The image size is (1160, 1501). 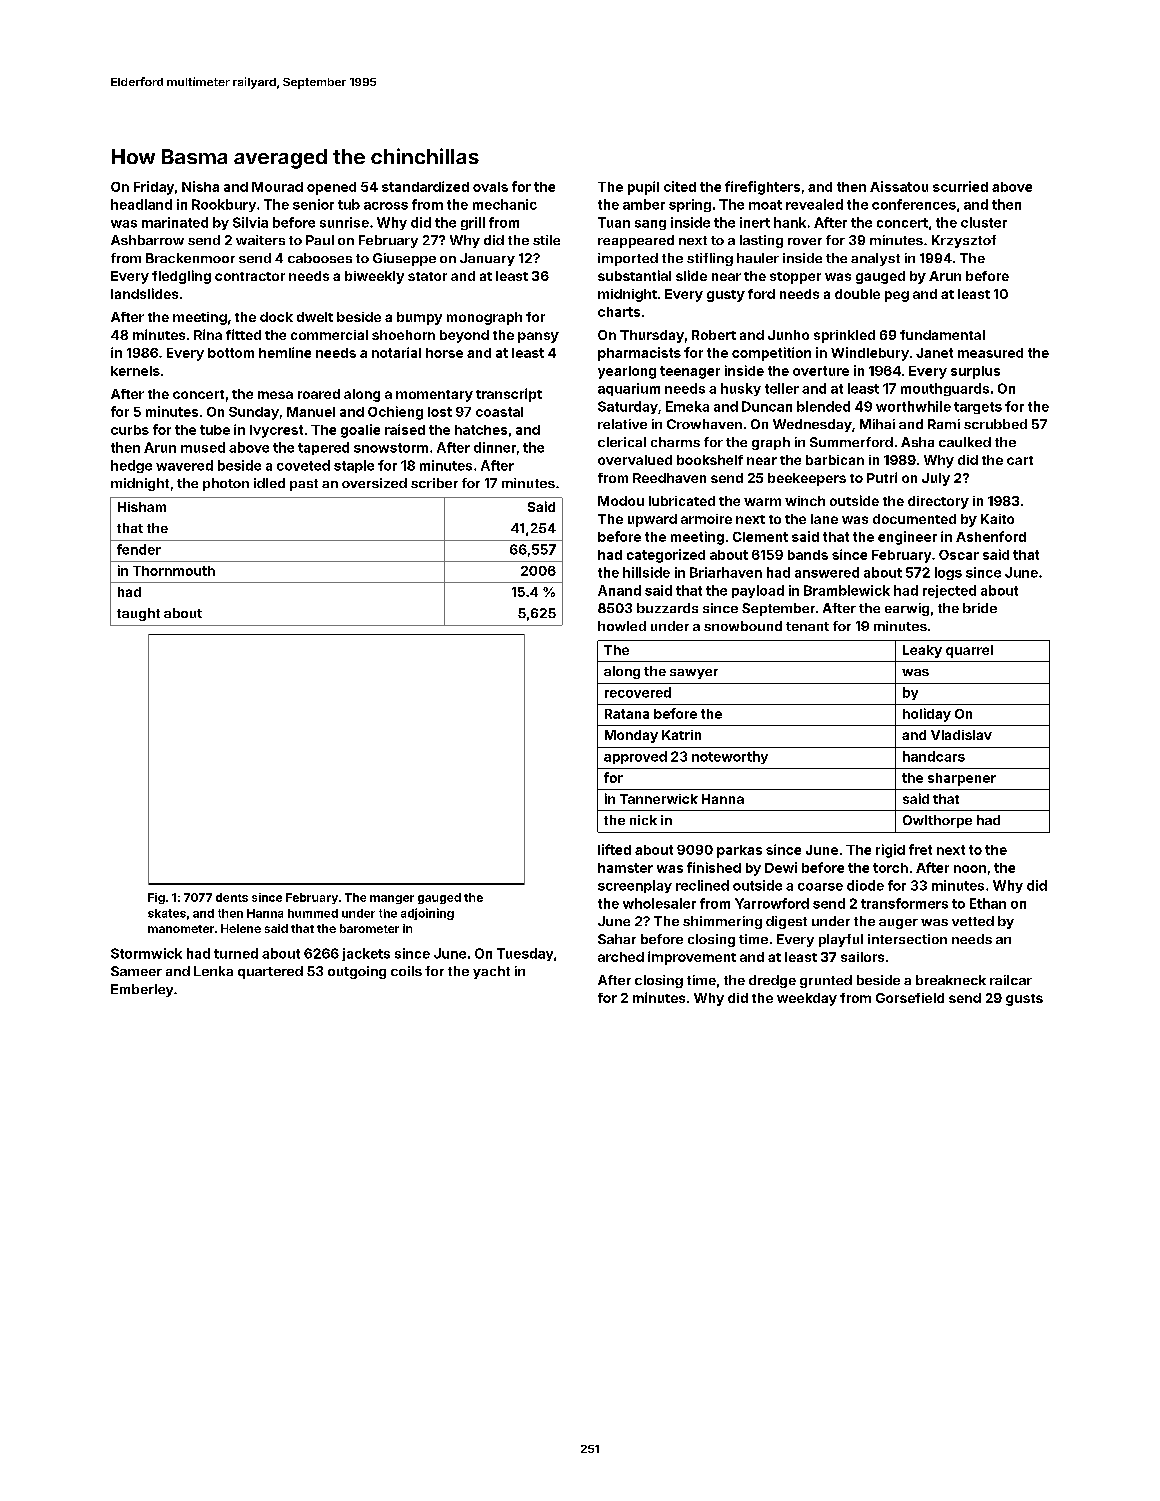 What do you see at coordinates (138, 614) in the screenshot?
I see `taught` at bounding box center [138, 614].
